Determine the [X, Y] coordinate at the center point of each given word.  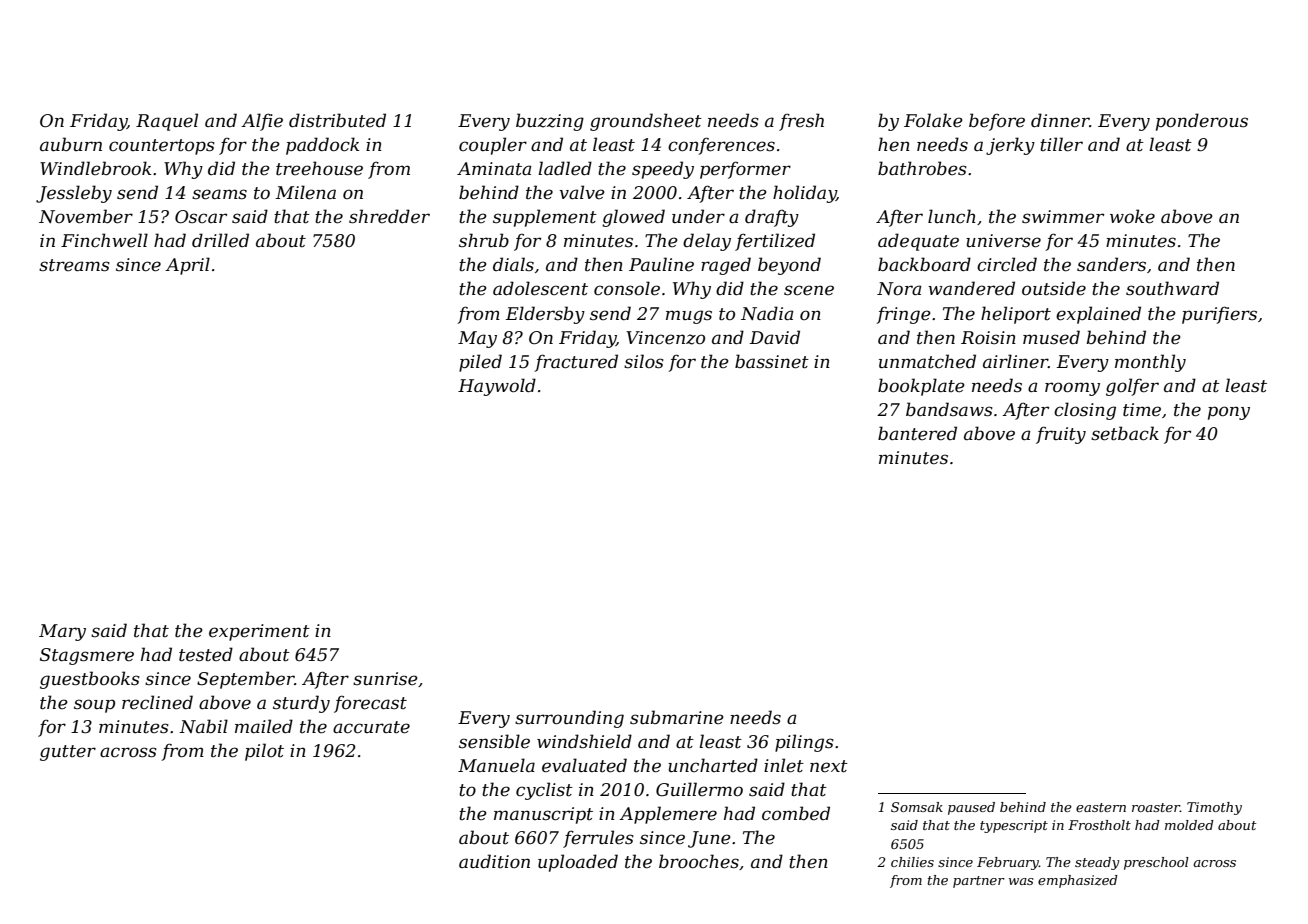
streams [74, 265]
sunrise [385, 678]
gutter [68, 753]
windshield [584, 741]
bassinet [772, 361]
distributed [337, 120]
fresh [801, 122]
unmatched [927, 361]
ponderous [1202, 122]
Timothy [1214, 808]
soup [94, 706]
